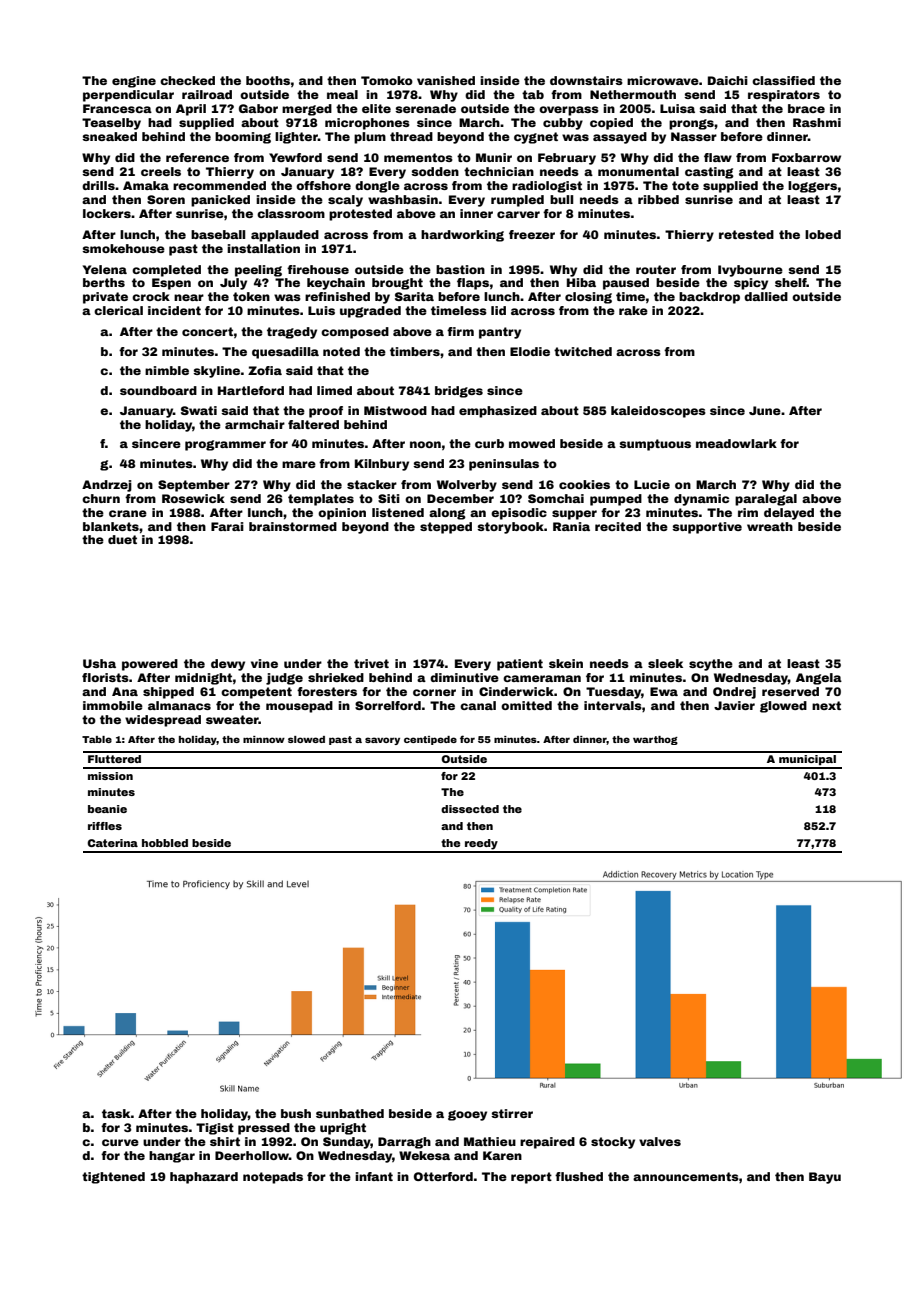 Image resolution: width=924 pixels, height=1308 pixels. Describe the element at coordinates (263, 248) in the image. I see `installation` at that location.
